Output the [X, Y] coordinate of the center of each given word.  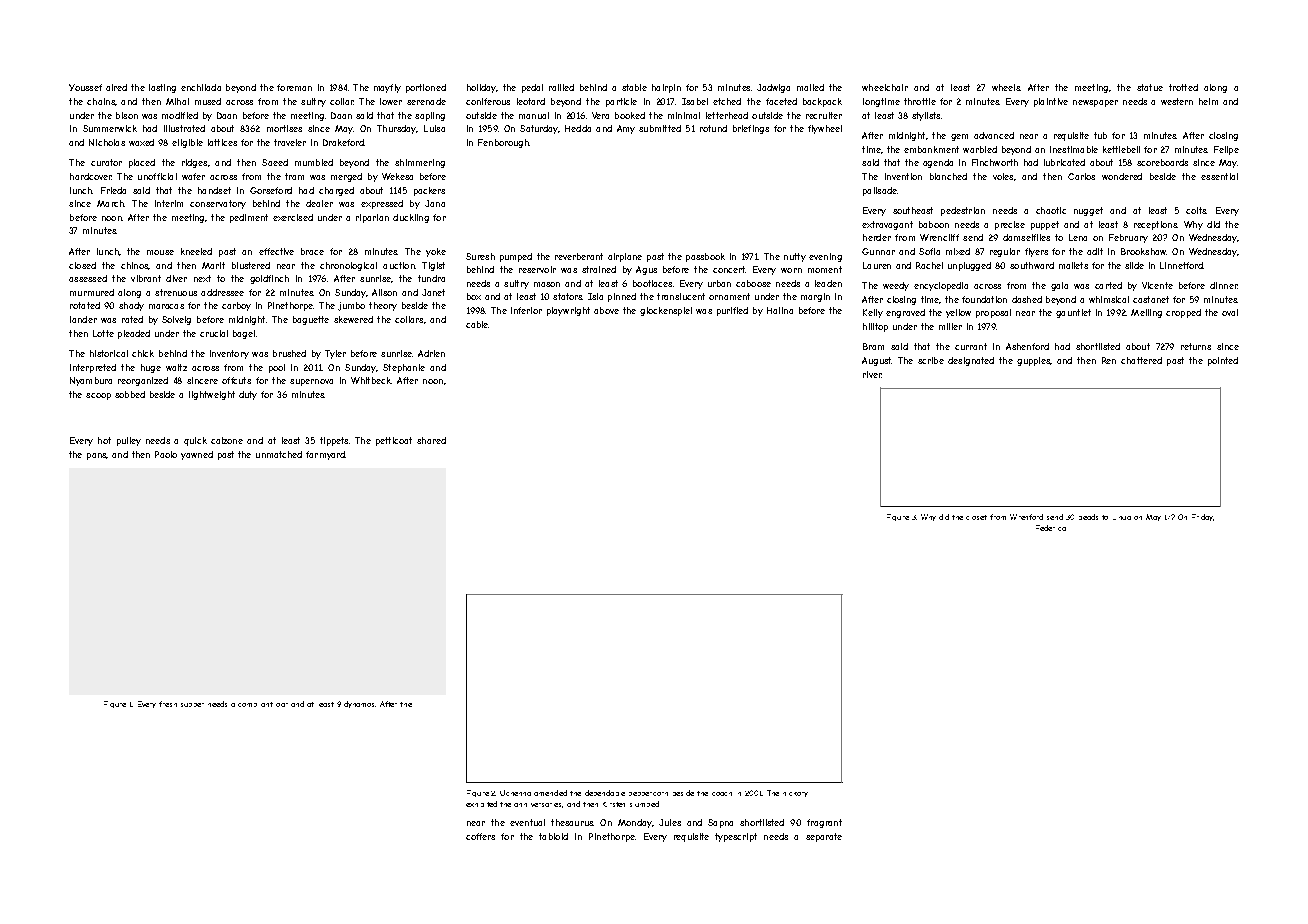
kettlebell [1121, 149]
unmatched [279, 454]
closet [976, 517]
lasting [162, 88]
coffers [480, 836]
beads [1088, 517]
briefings [751, 129]
